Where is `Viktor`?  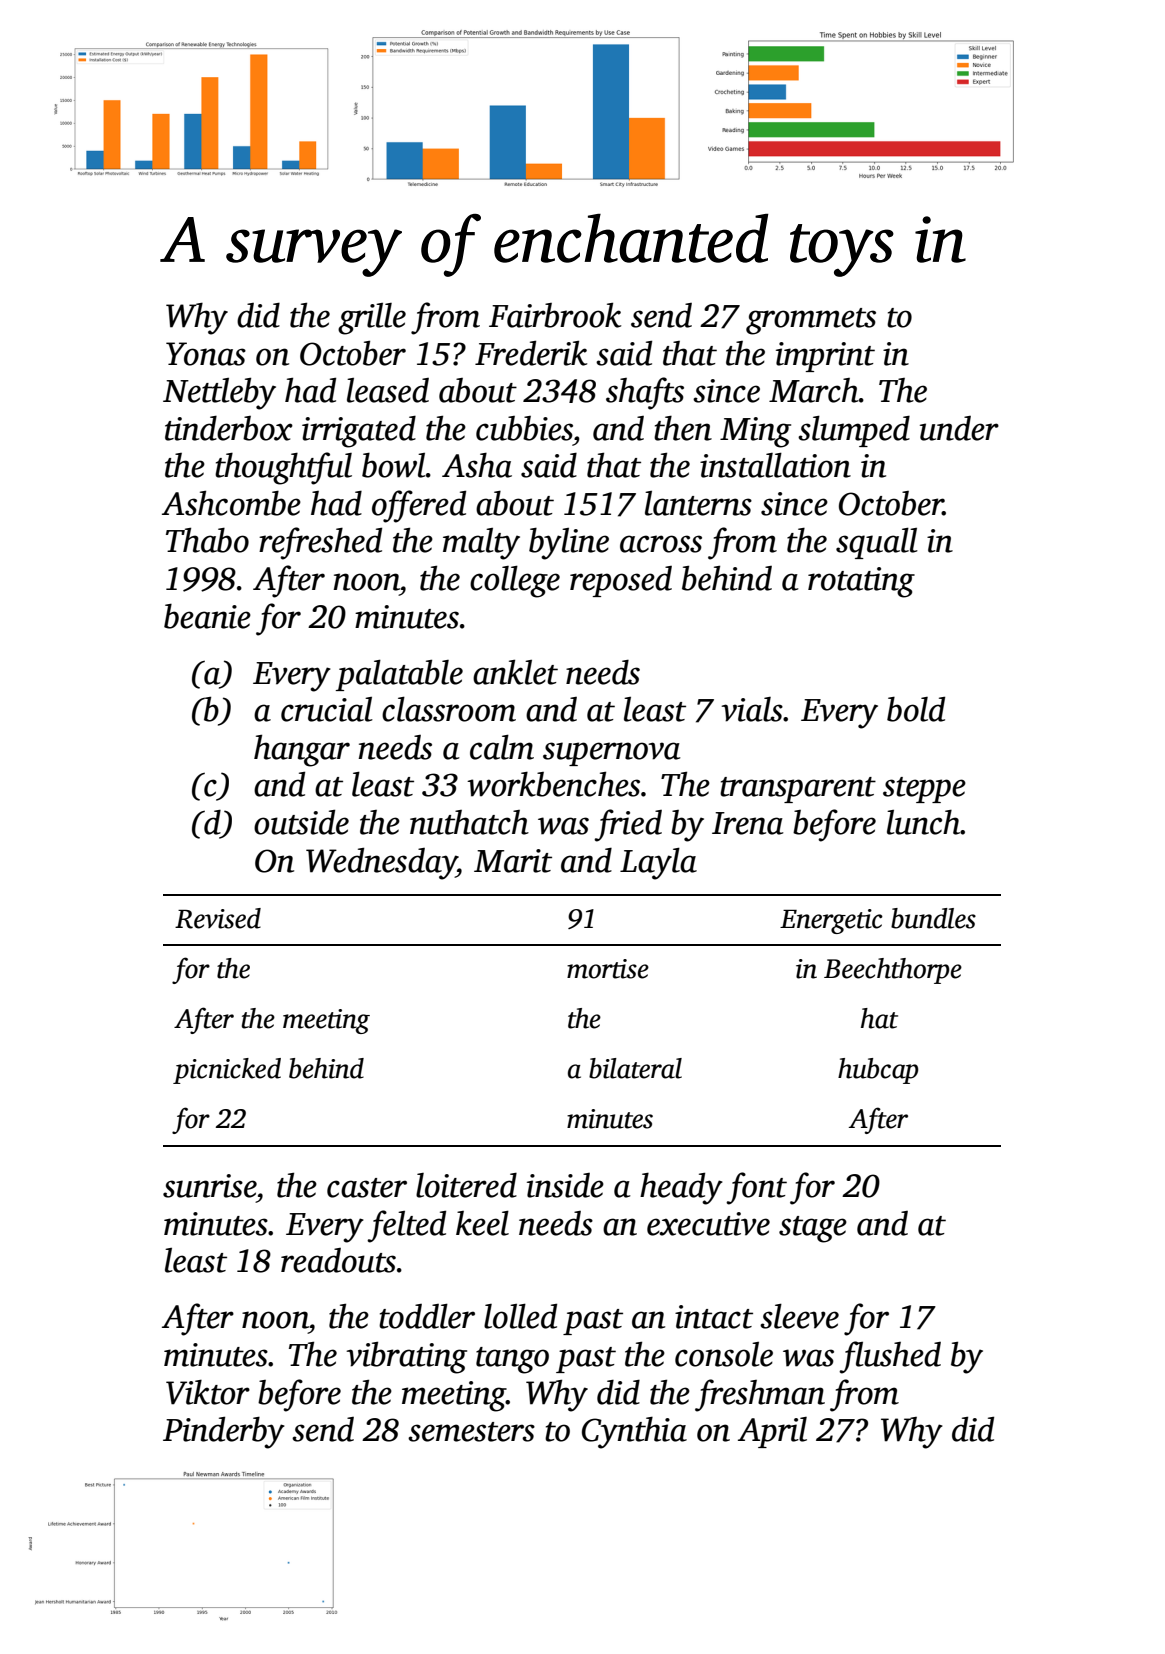
Viktor is located at coordinates (208, 1392).
